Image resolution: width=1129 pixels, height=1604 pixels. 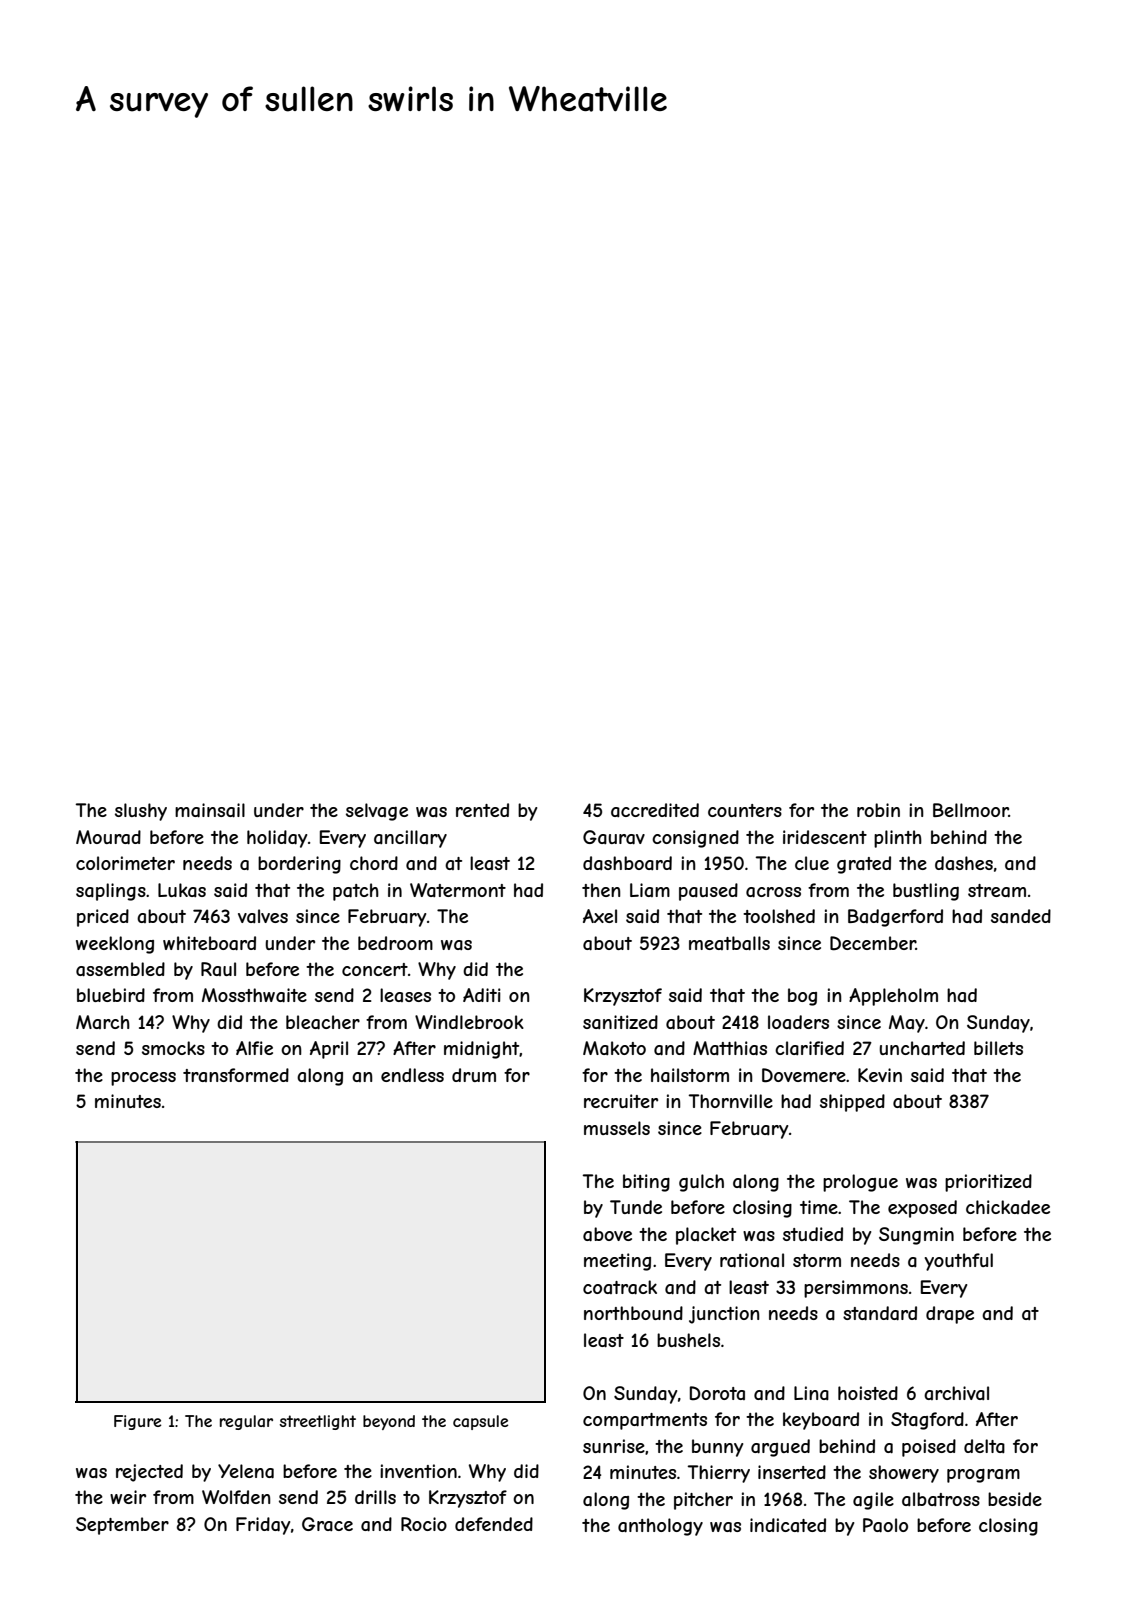 What do you see at coordinates (646, 1183) in the image?
I see `biting` at bounding box center [646, 1183].
